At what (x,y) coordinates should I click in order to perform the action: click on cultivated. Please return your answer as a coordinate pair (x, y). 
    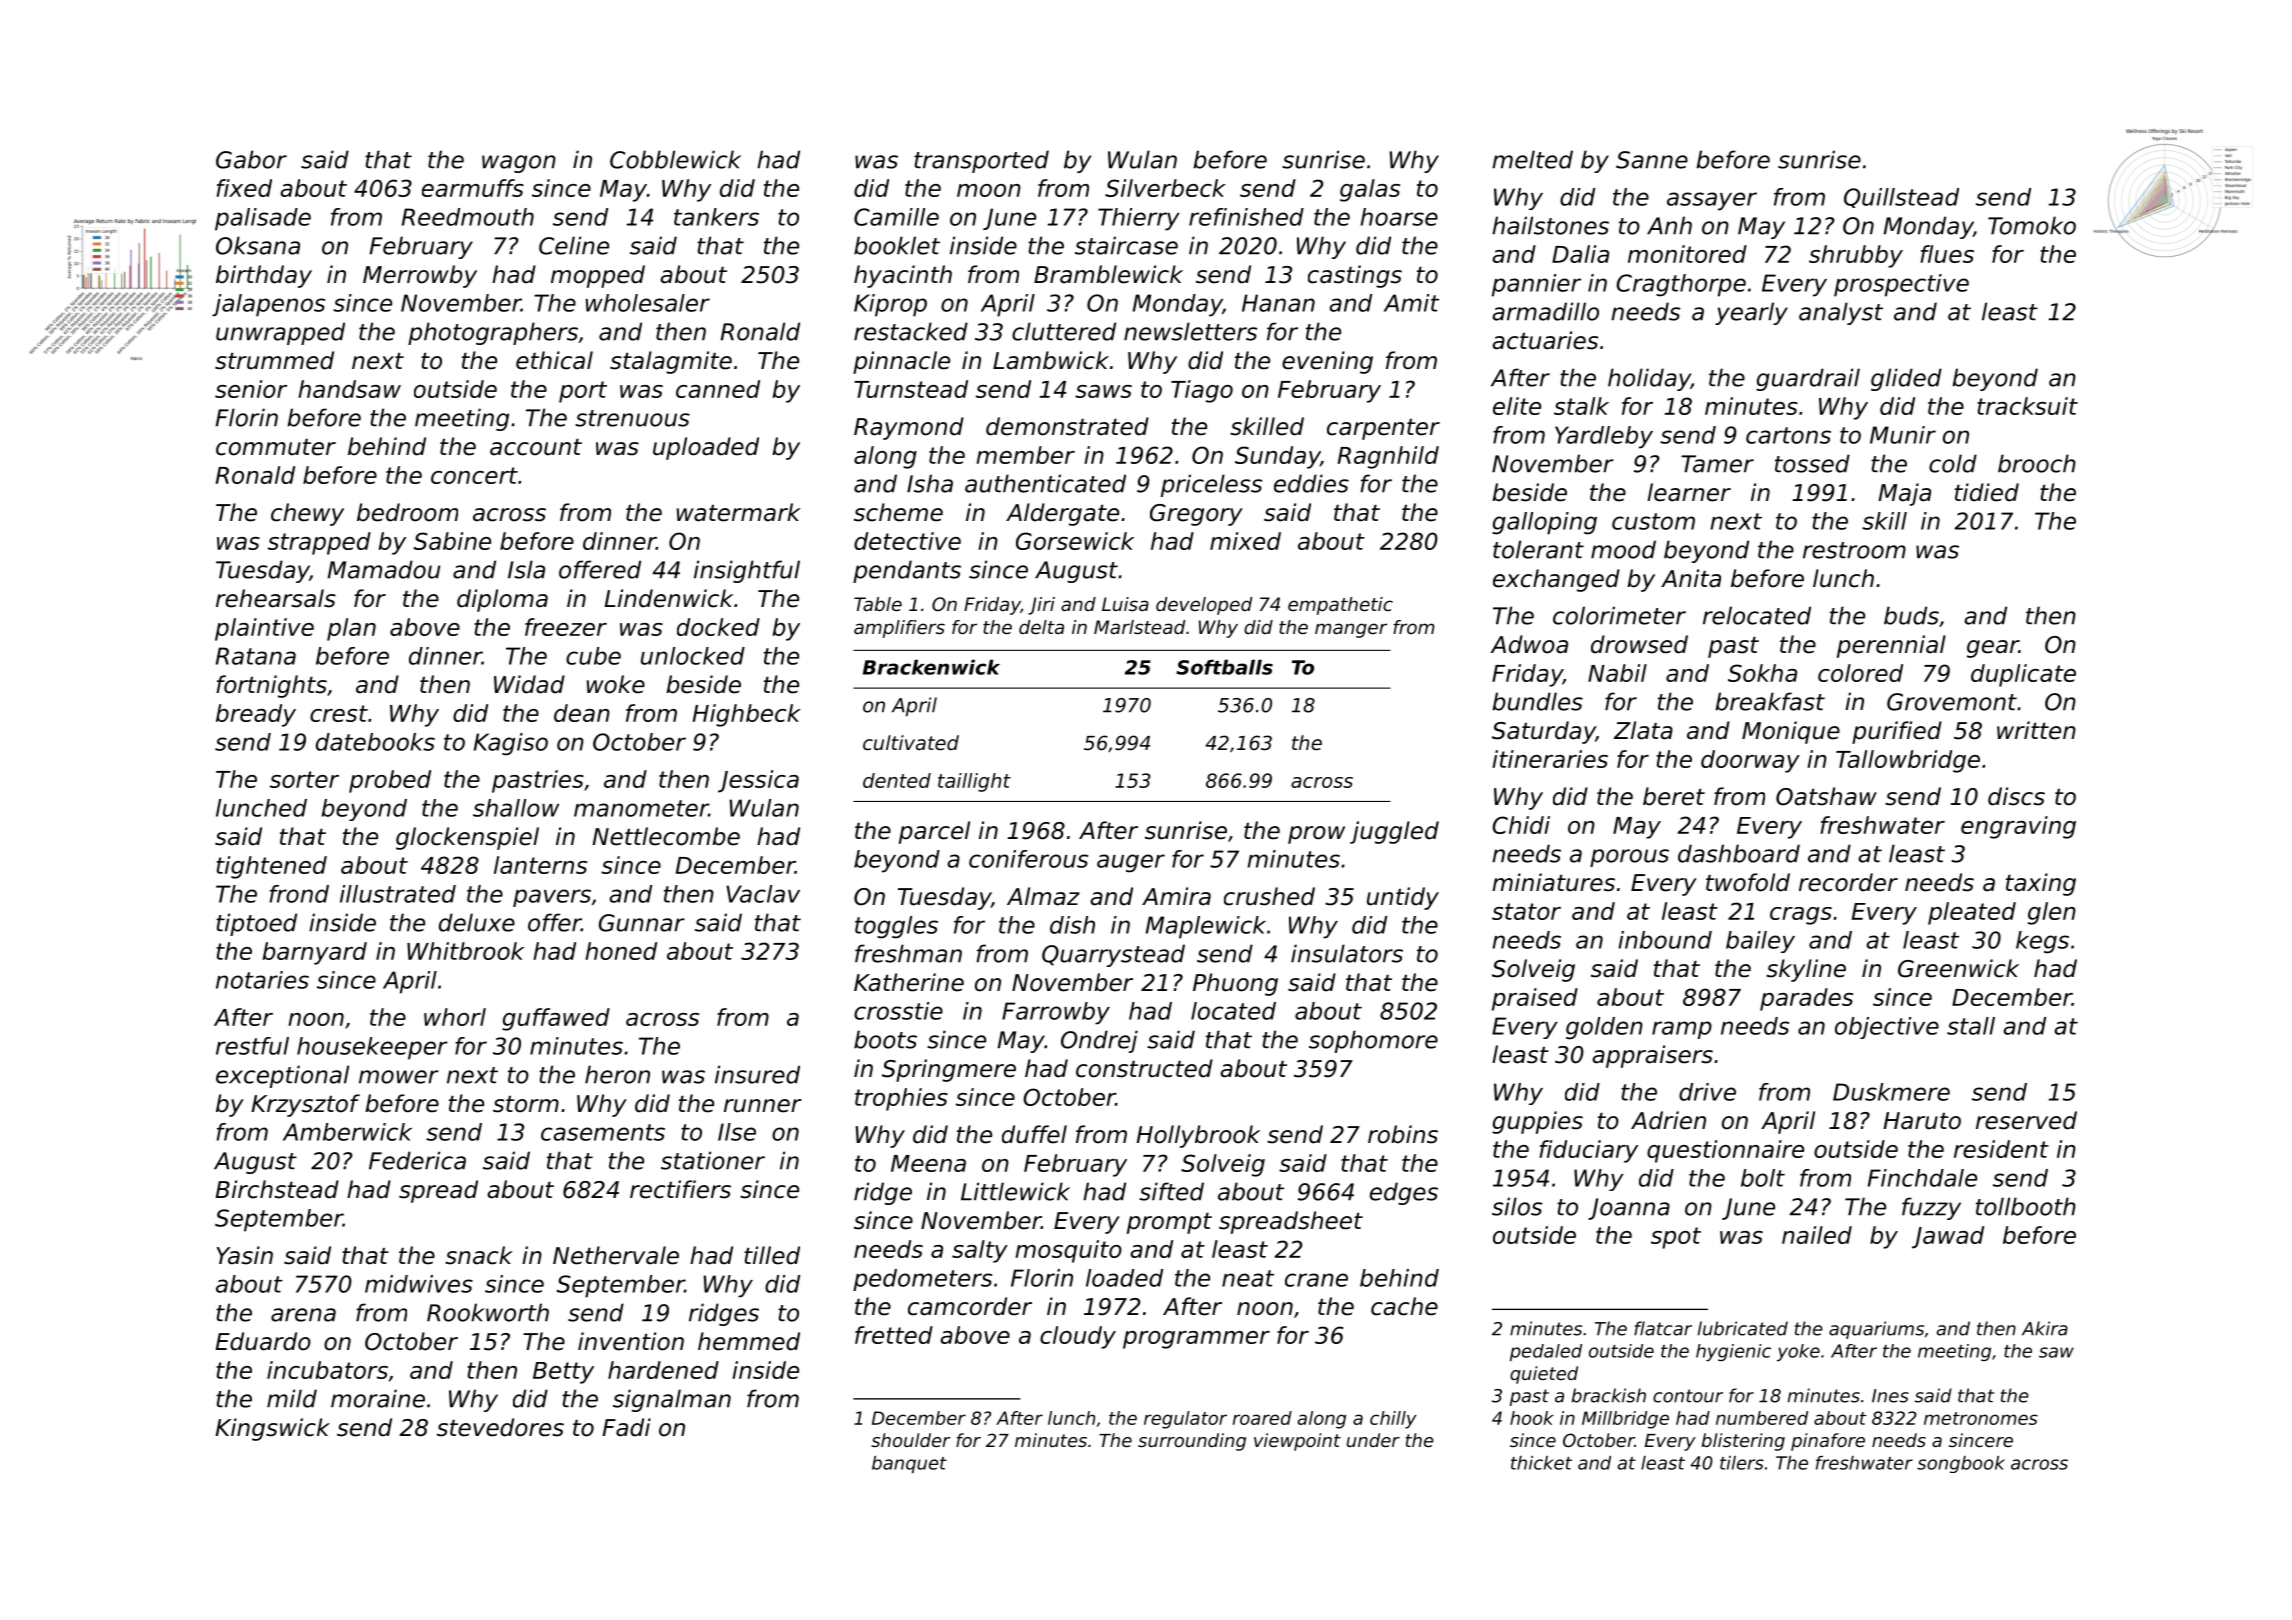
    Looking at the image, I should click on (911, 743).
